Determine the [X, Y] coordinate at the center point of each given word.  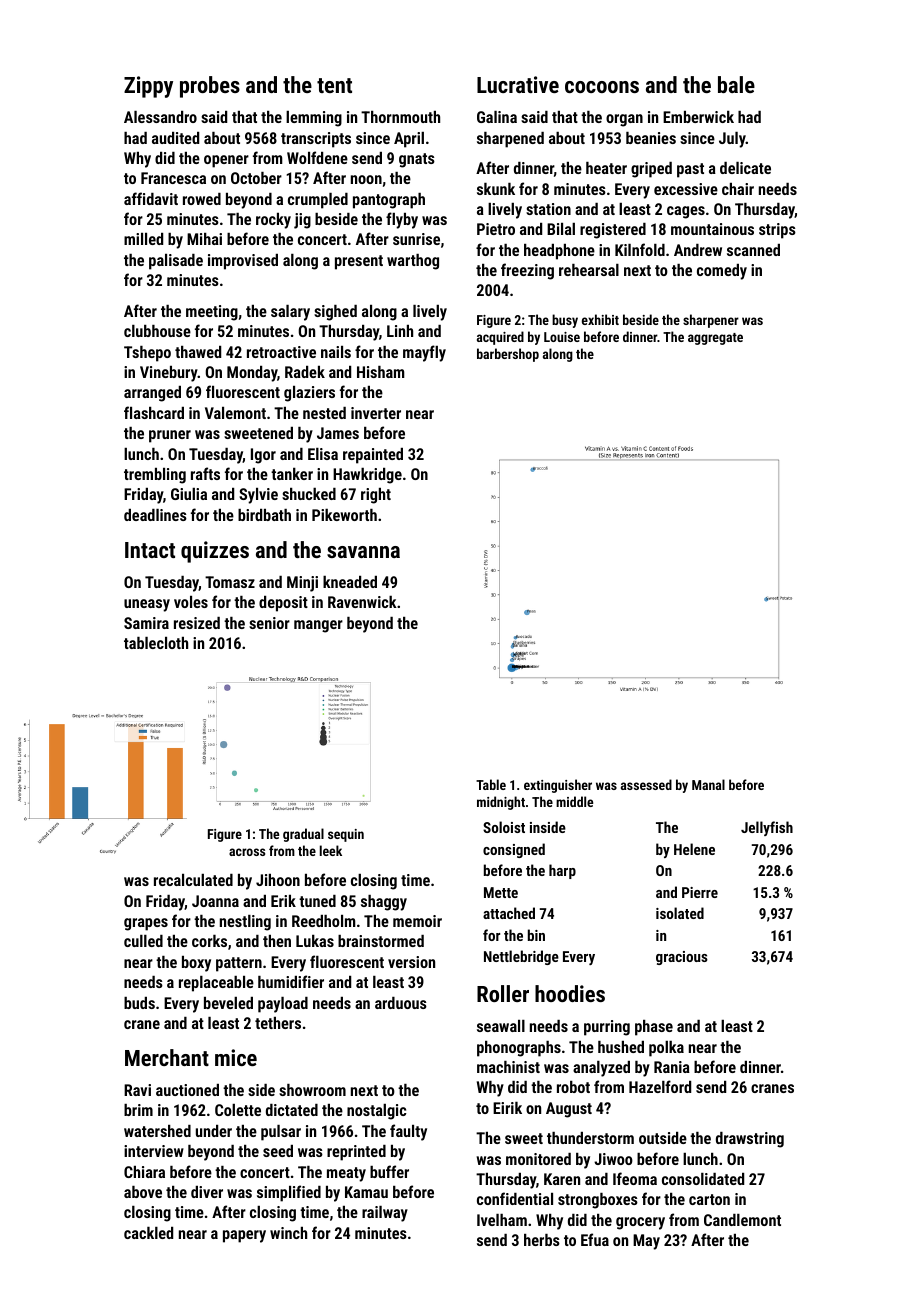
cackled [148, 1232]
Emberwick [698, 116]
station [548, 209]
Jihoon [278, 880]
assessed [646, 784]
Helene [694, 849]
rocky [273, 220]
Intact [150, 550]
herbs [542, 1240]
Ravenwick [362, 601]
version [411, 962]
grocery [640, 1223]
